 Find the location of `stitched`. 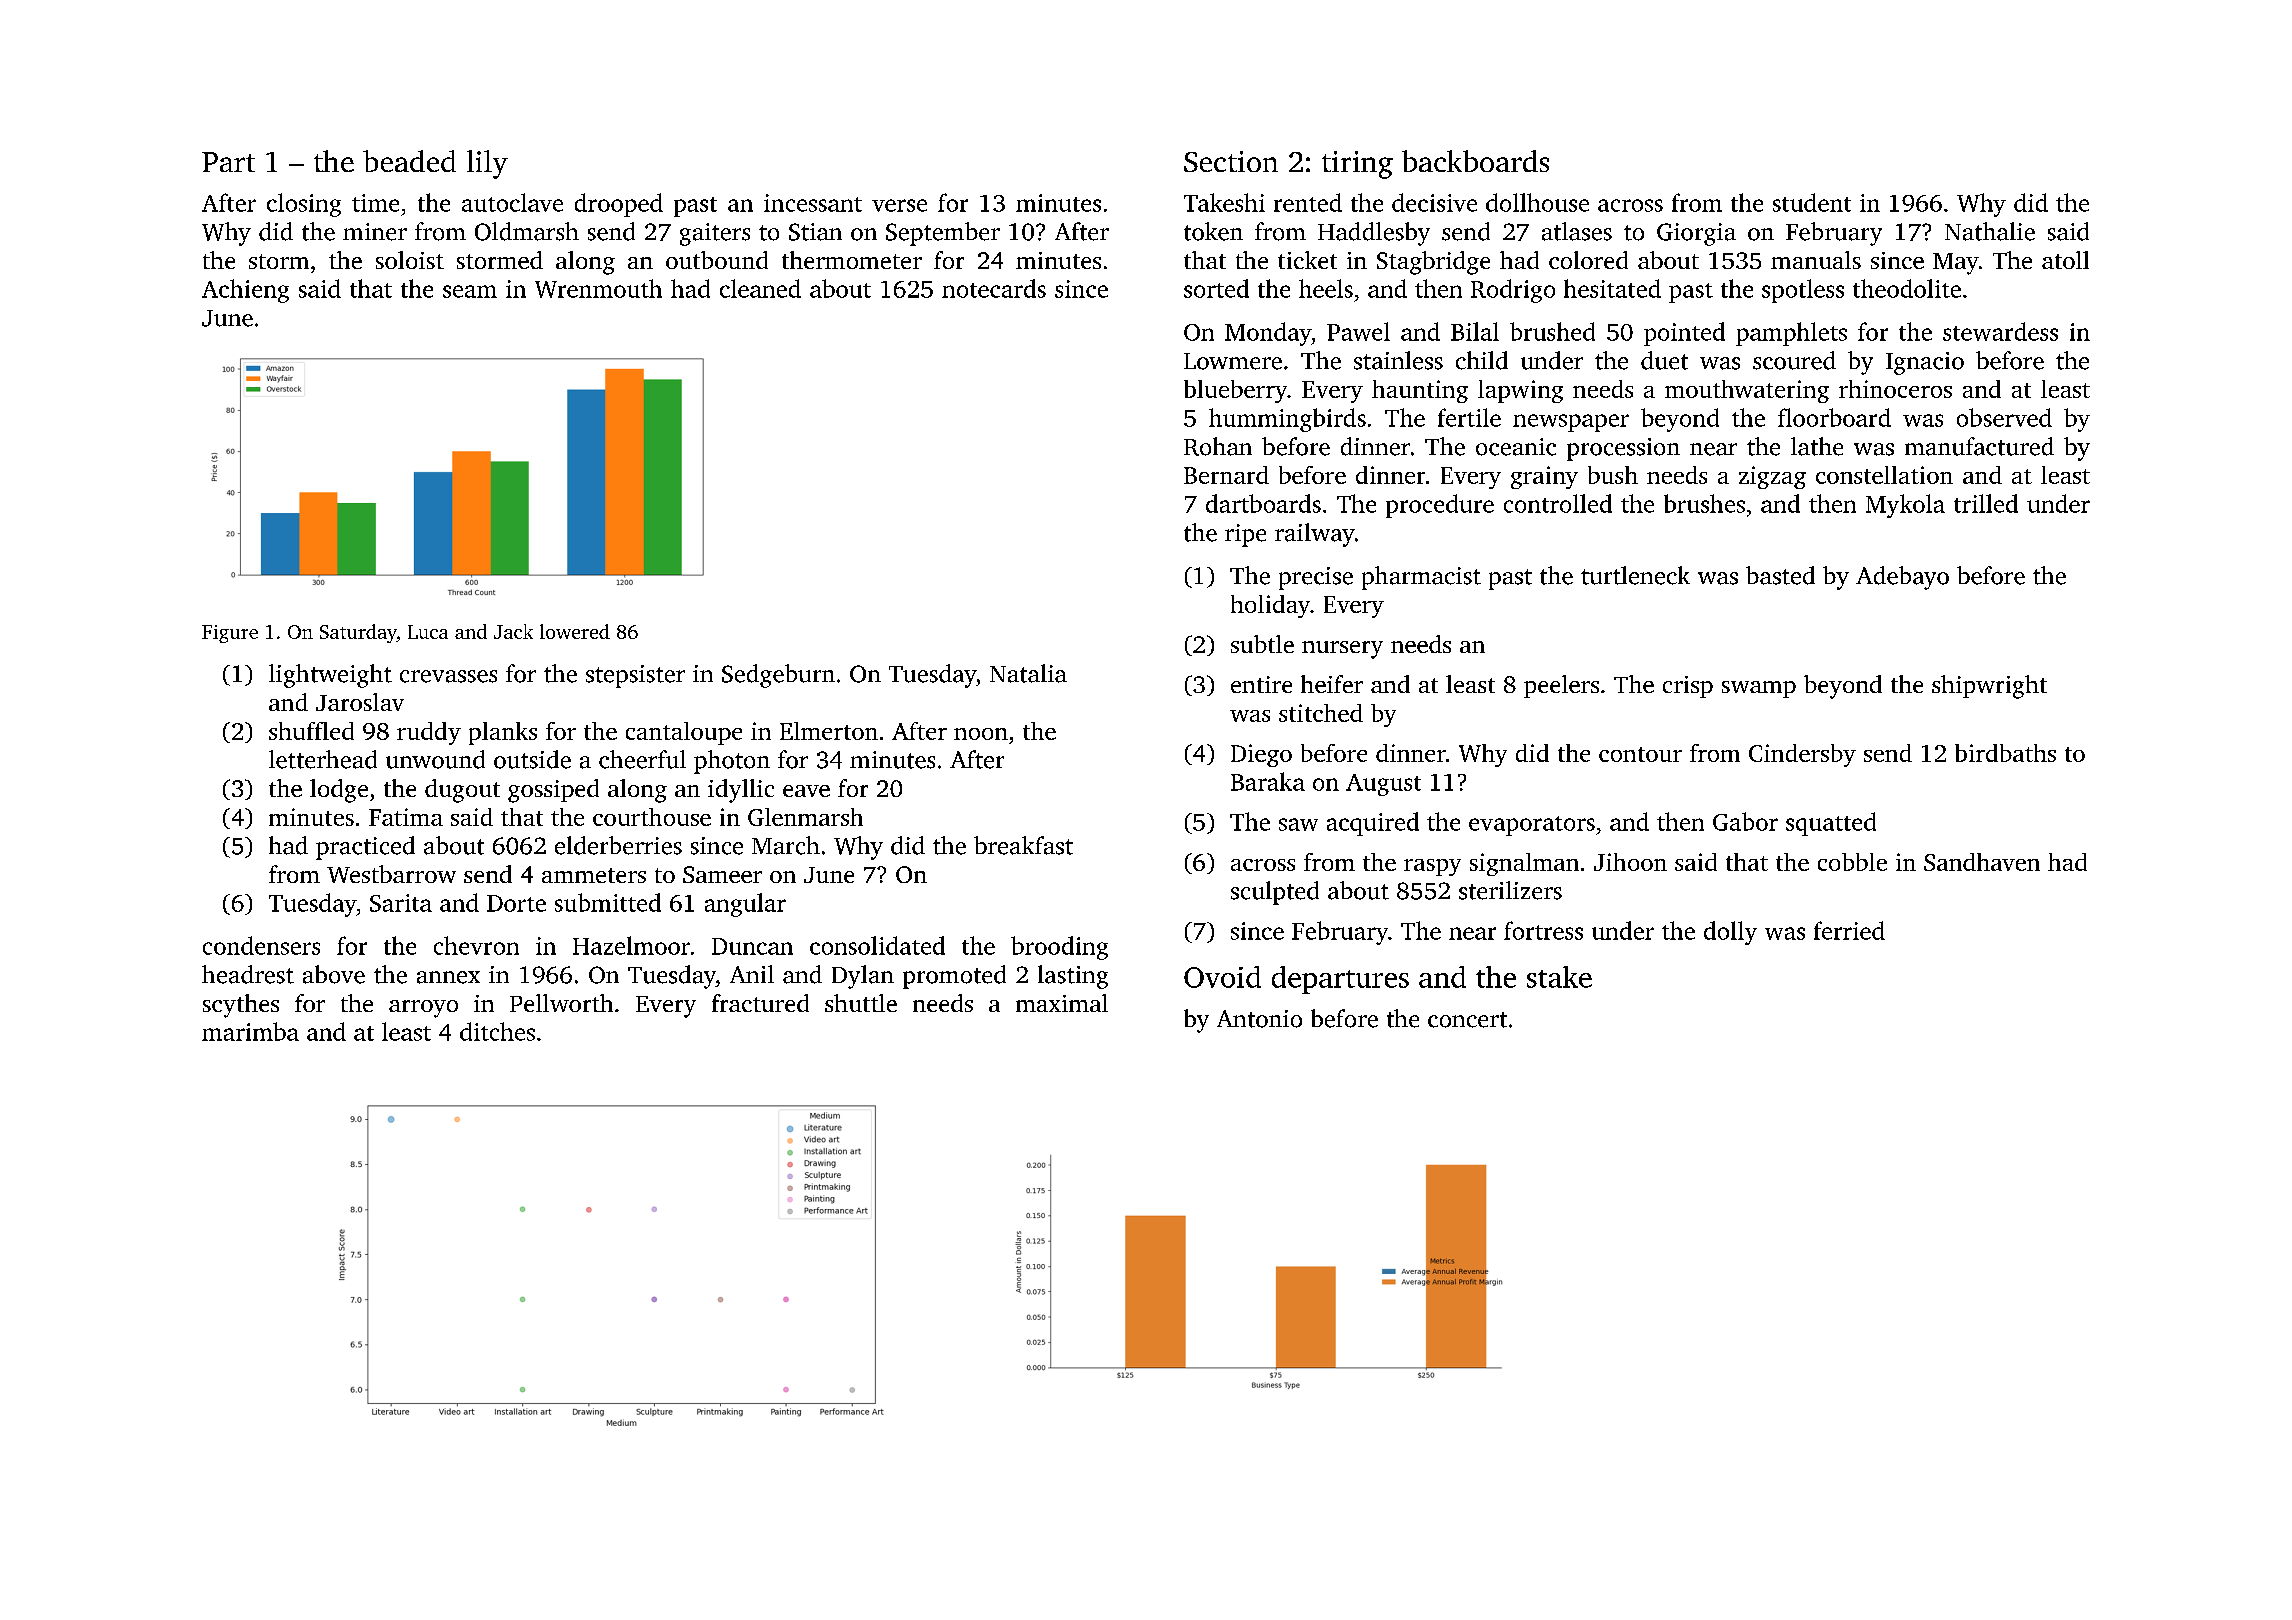

stitched is located at coordinates (1321, 713).
